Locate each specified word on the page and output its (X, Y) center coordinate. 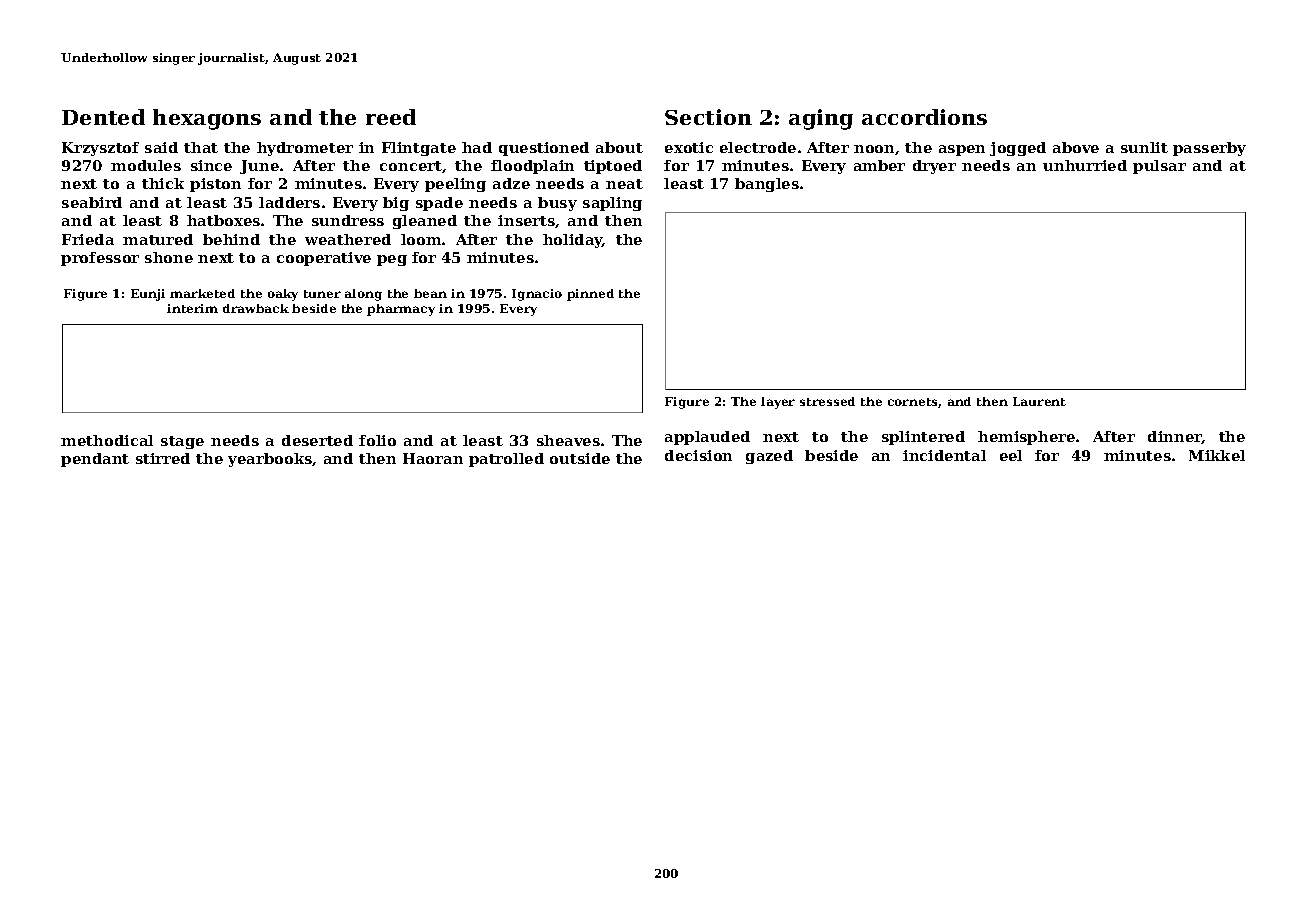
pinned (590, 295)
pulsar (1159, 167)
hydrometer (305, 149)
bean (430, 293)
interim (192, 308)
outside (580, 458)
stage (182, 442)
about (619, 147)
